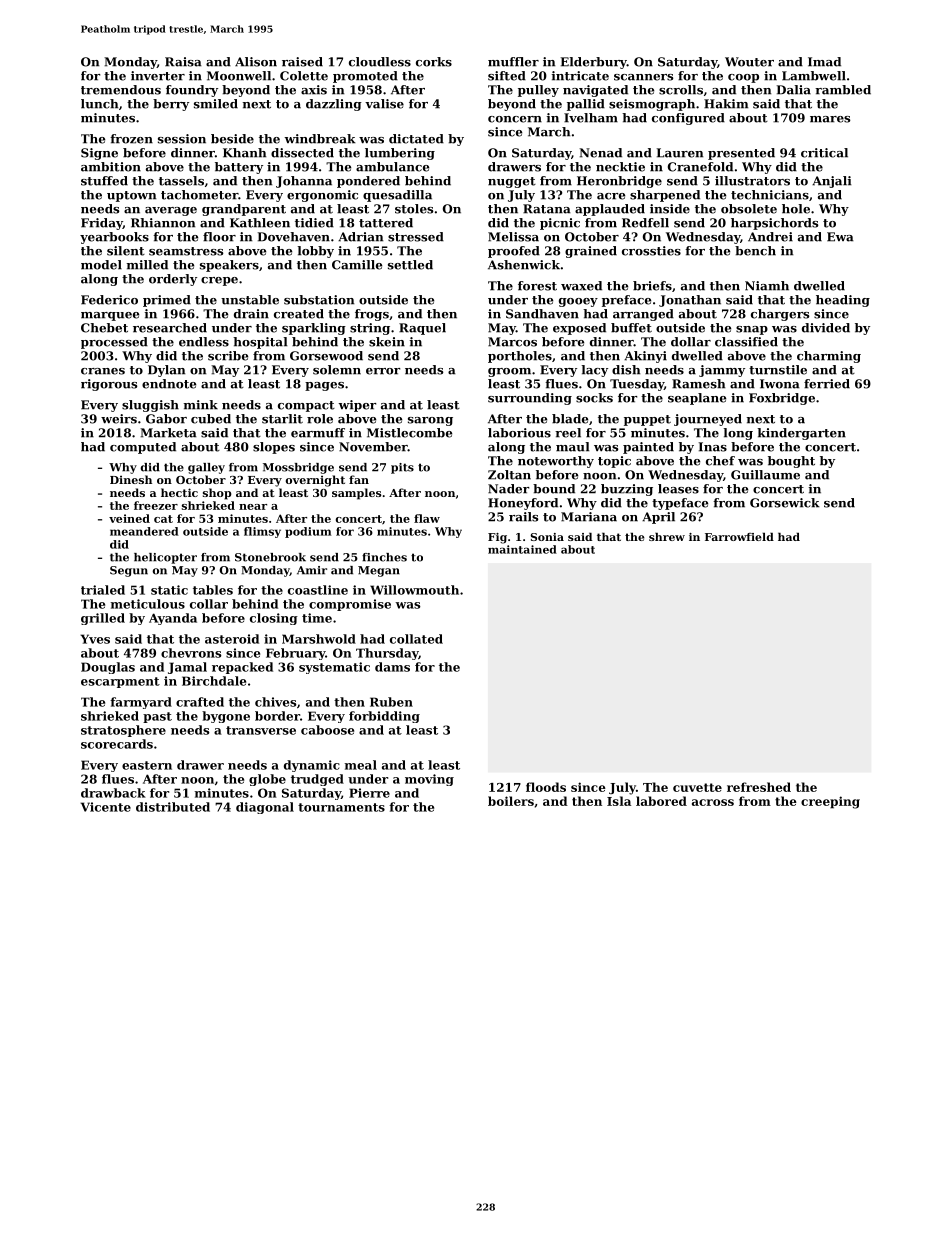 This image has width=952, height=1233. Describe the element at coordinates (667, 536) in the image. I see `shrew` at that location.
